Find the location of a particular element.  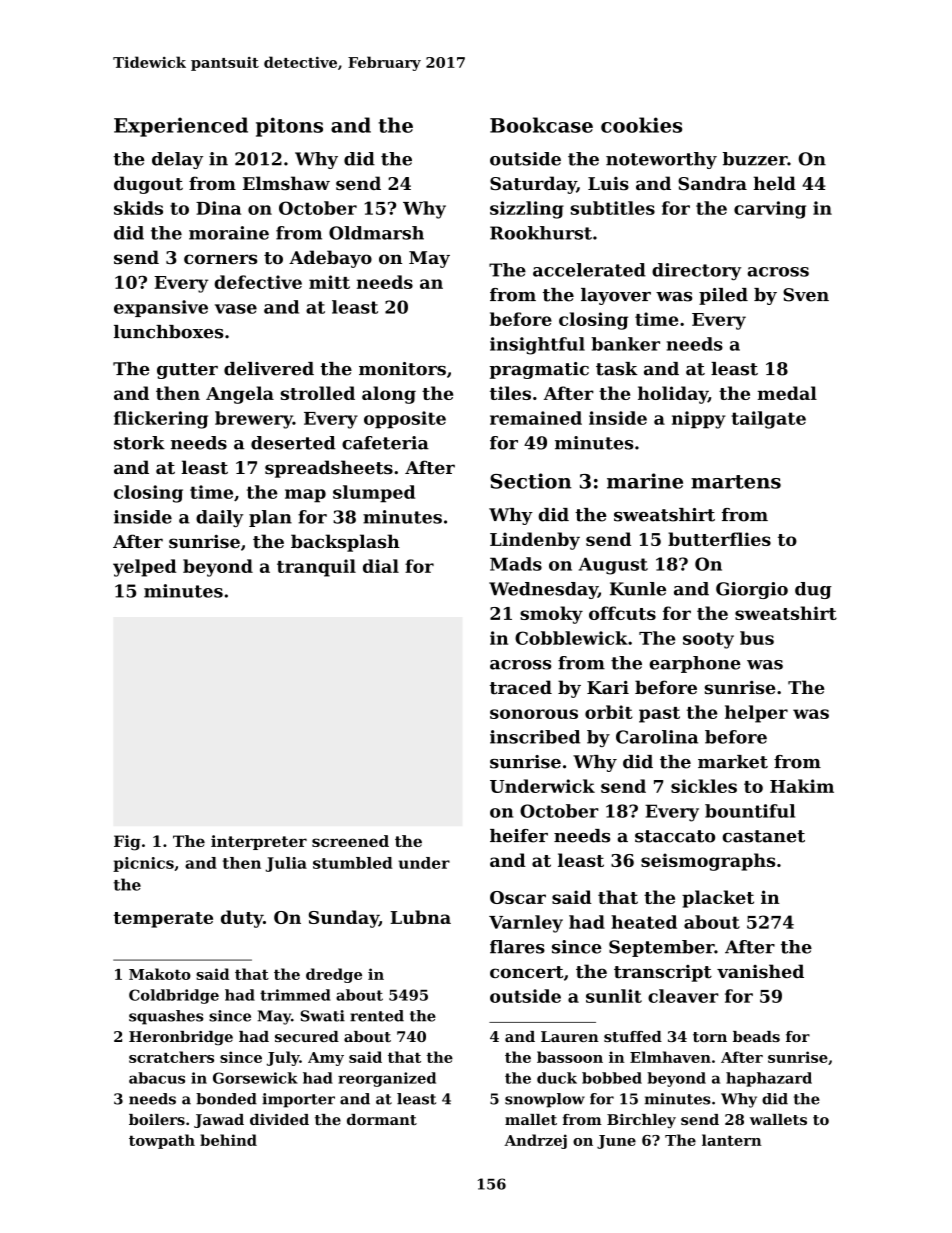

helper is located at coordinates (756, 714).
